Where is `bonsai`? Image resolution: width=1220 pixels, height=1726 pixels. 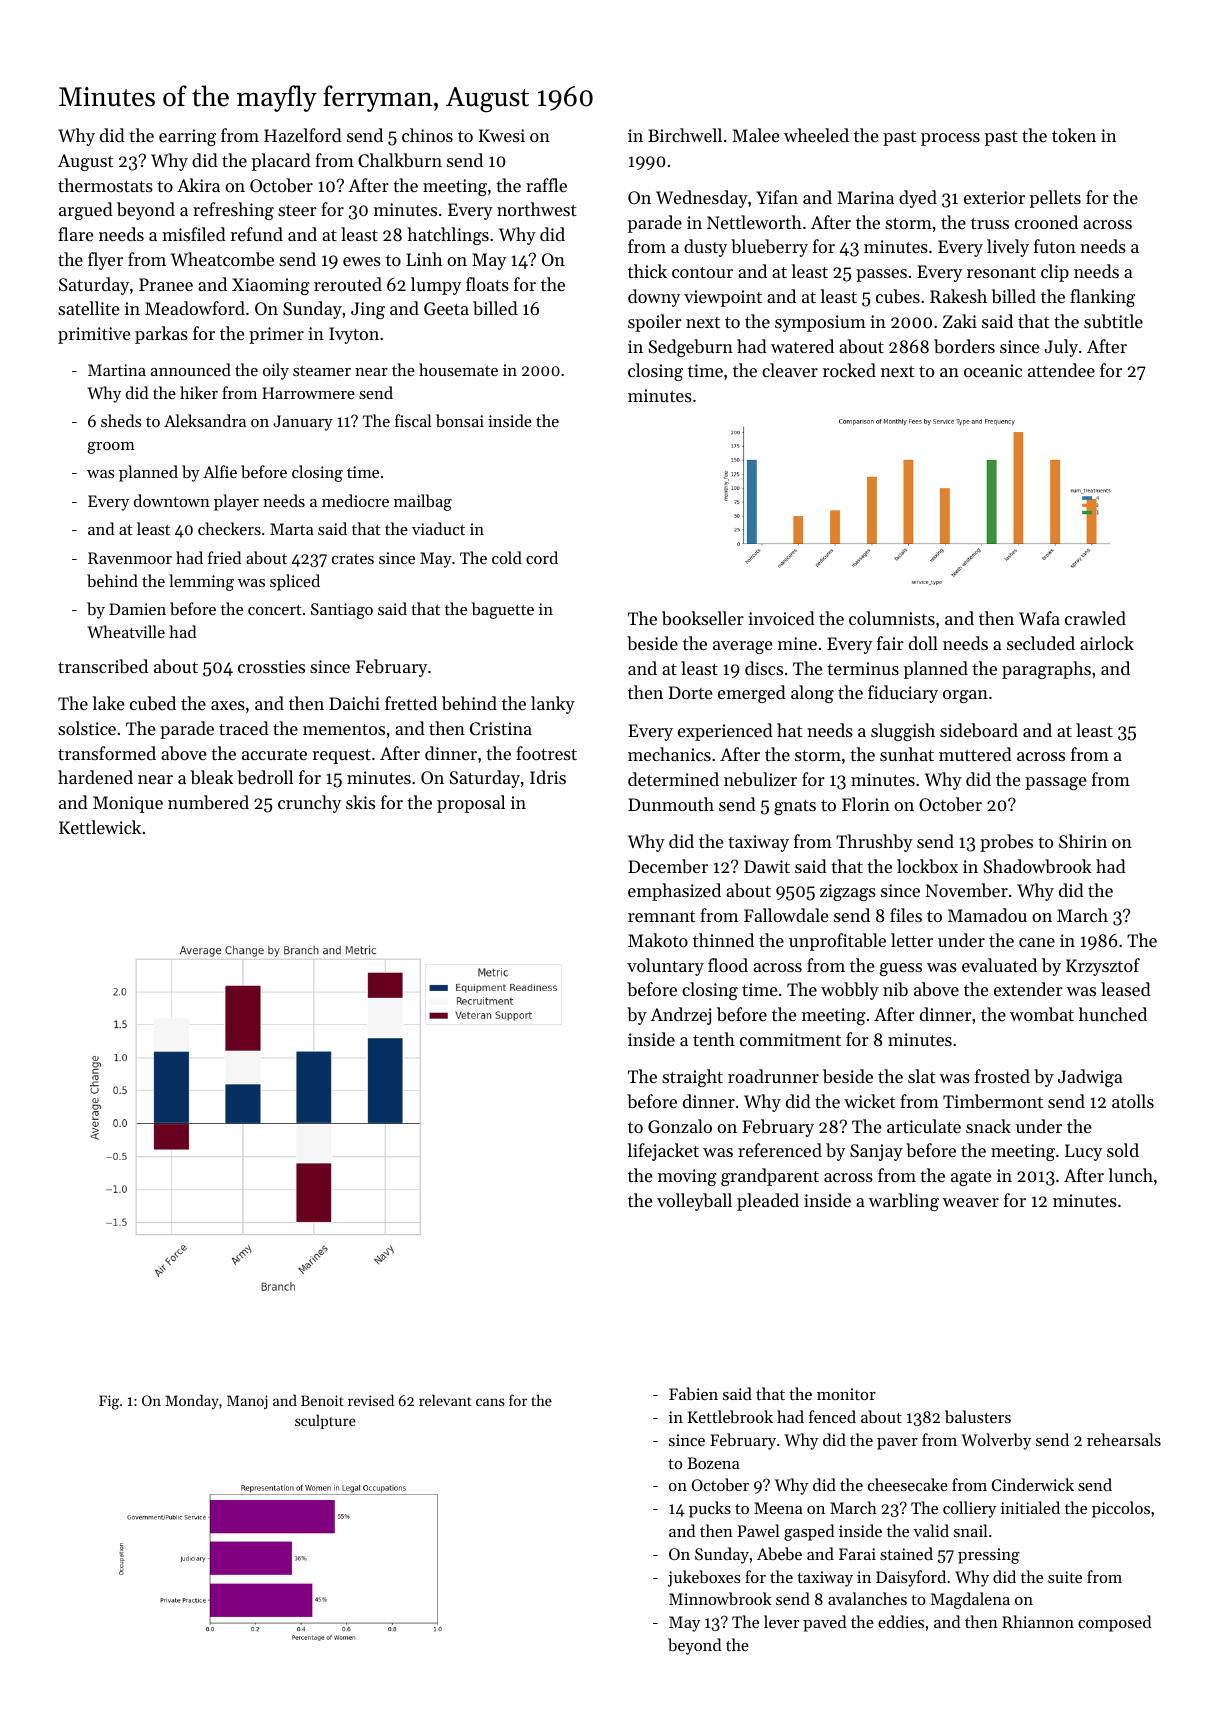
bonsai is located at coordinates (460, 420).
